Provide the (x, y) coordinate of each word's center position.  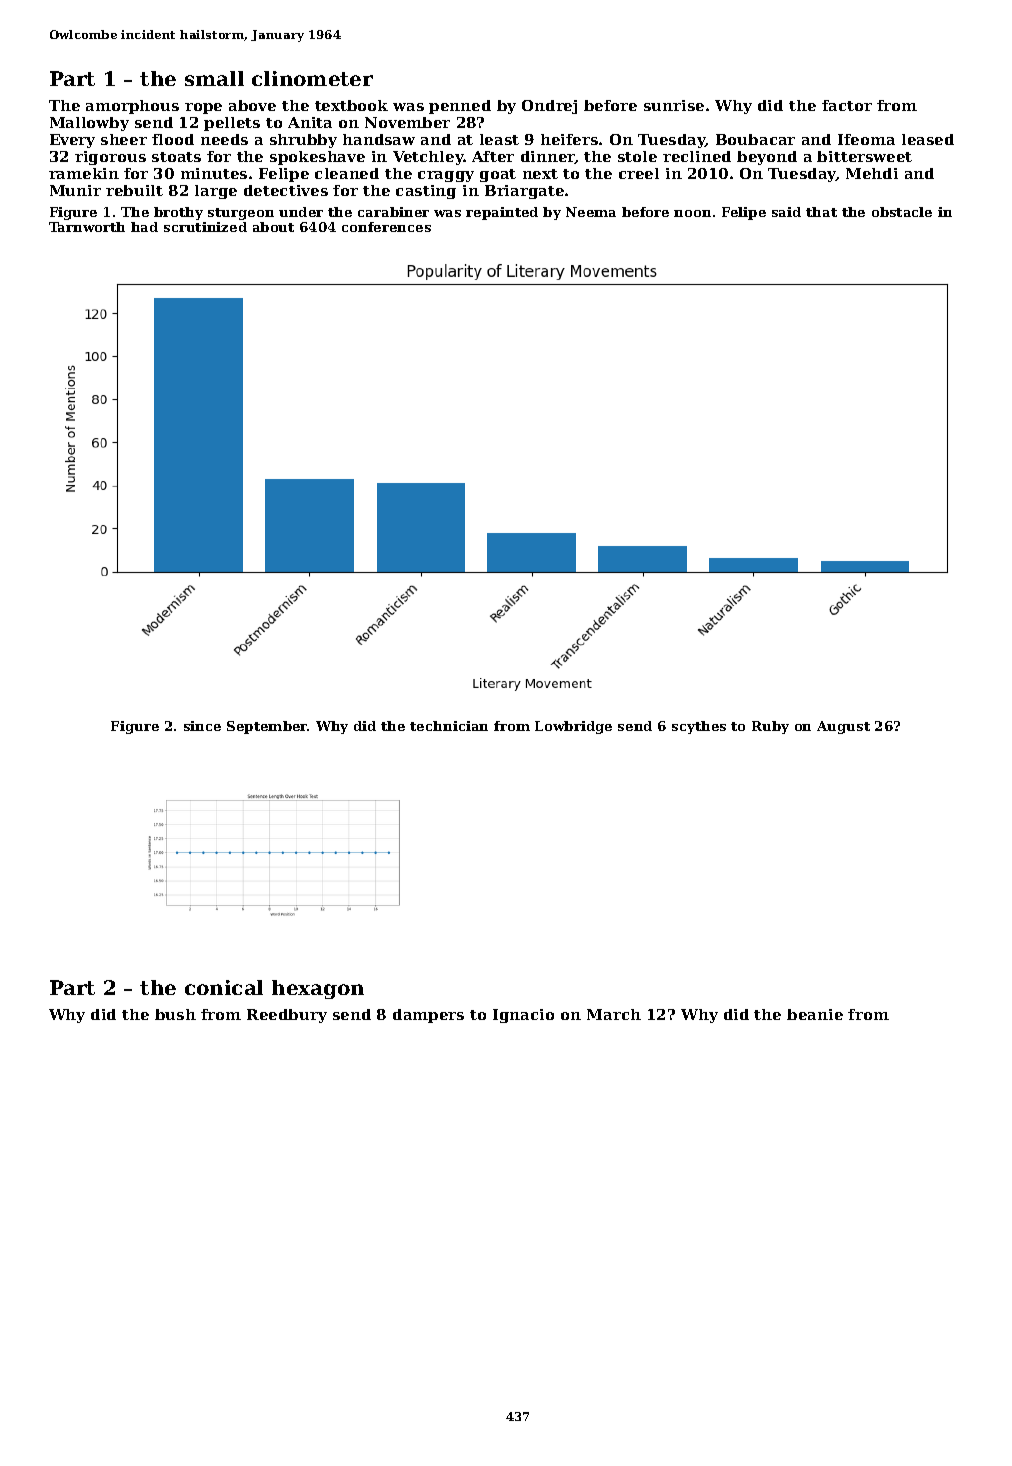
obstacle (902, 212)
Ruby (770, 727)
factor (847, 105)
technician (449, 726)
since (202, 726)
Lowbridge (573, 727)
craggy (446, 176)
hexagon (318, 989)
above (252, 105)
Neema (591, 212)
